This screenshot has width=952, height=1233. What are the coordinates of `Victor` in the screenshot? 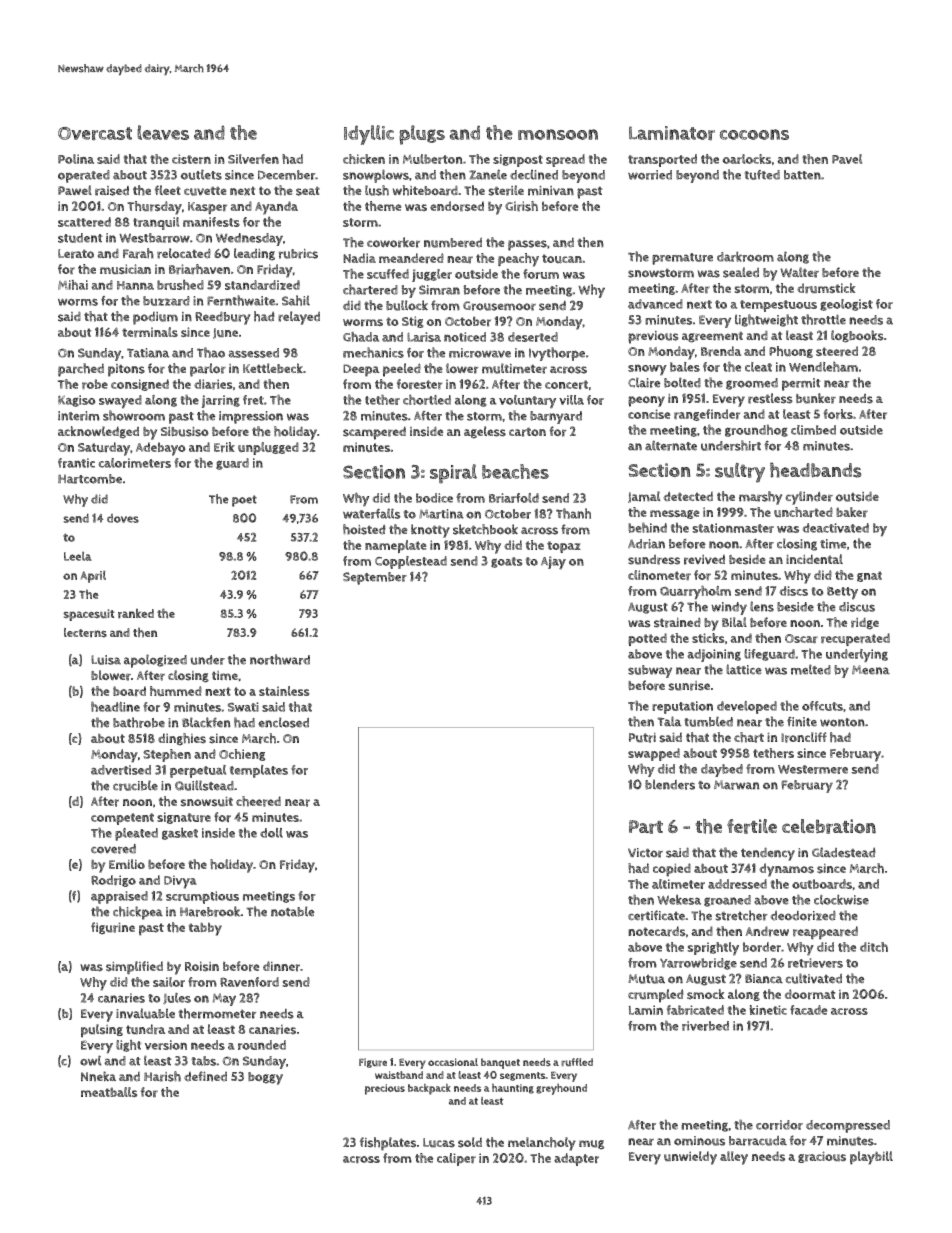 It's located at (645, 853).
